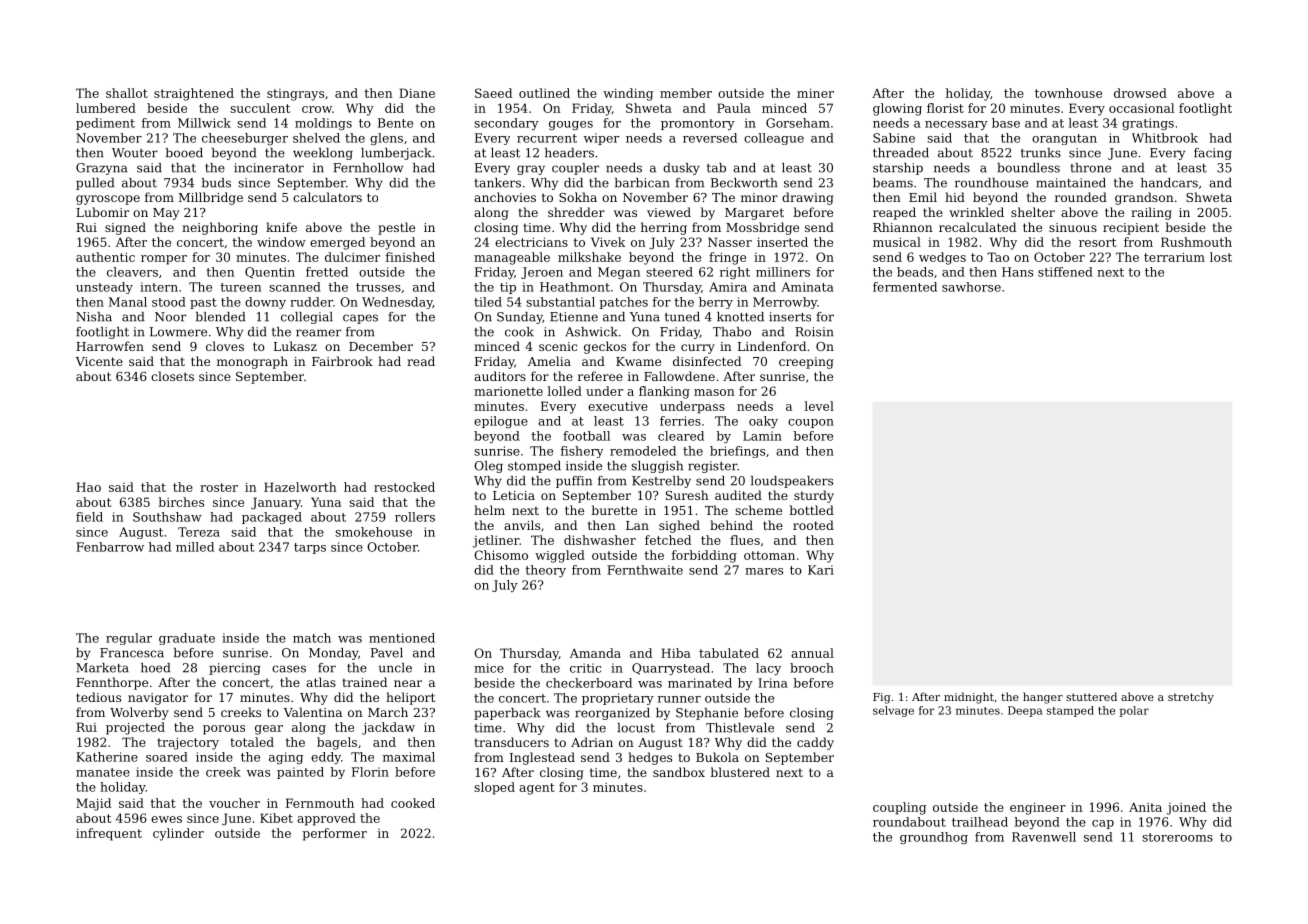  I want to click on straightened, so click(194, 94).
